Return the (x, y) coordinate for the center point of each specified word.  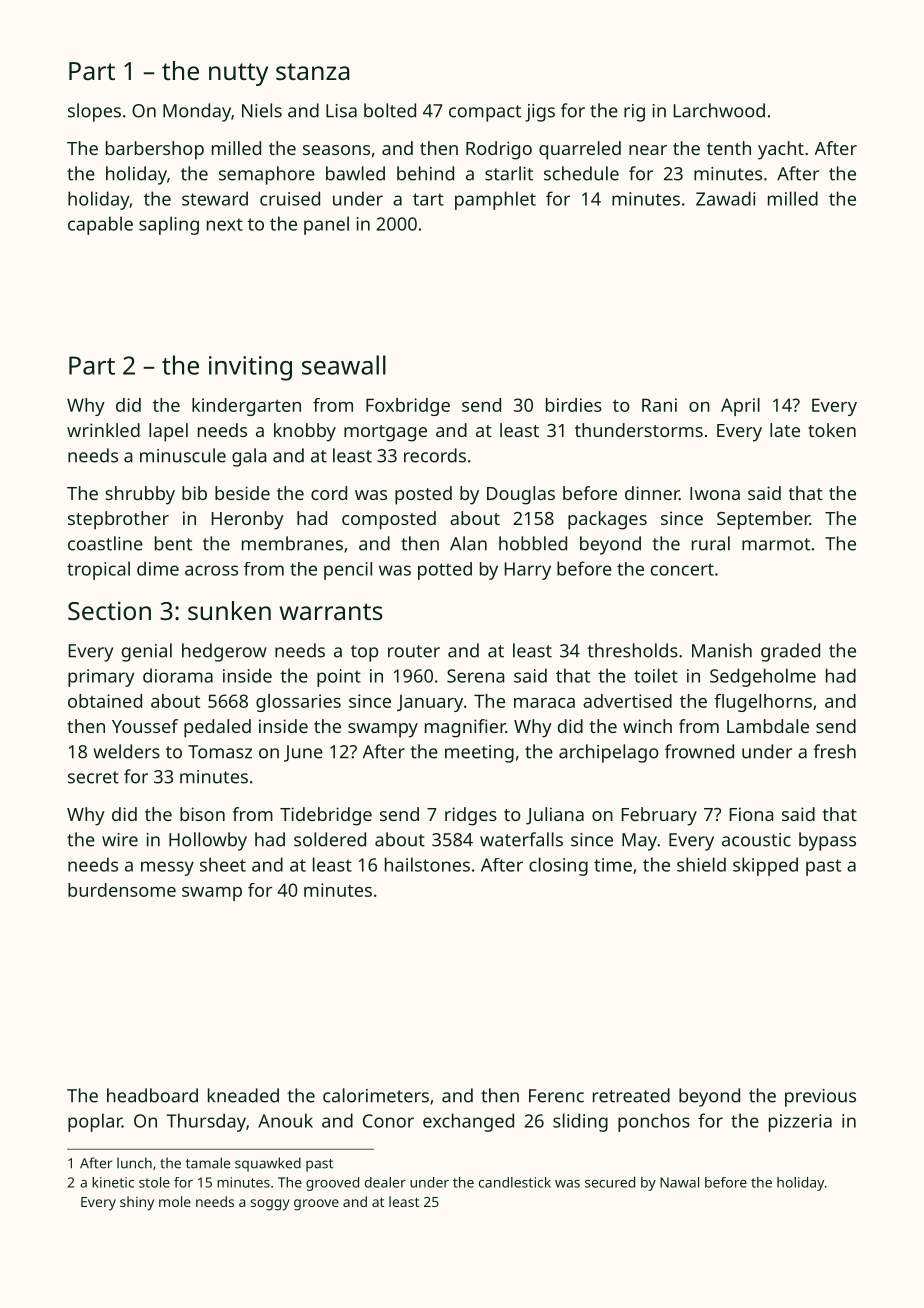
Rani (659, 405)
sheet (223, 864)
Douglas (521, 495)
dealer (385, 1182)
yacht (781, 150)
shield (701, 864)
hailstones (427, 864)
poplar (95, 1122)
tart (428, 199)
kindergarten (246, 407)
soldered (330, 839)
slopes (94, 112)
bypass (827, 841)
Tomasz (220, 752)
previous (820, 1098)
